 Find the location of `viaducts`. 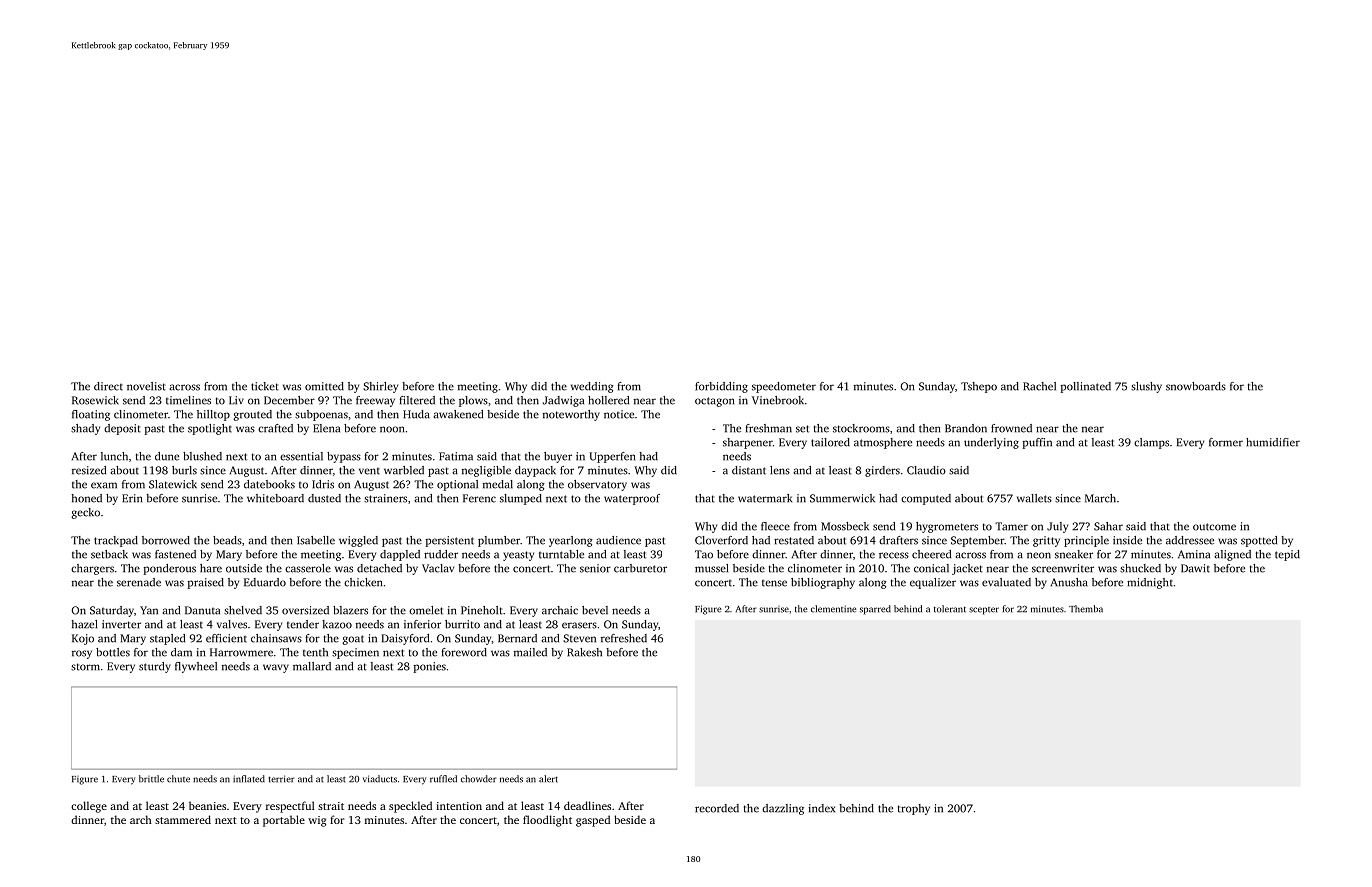

viaducts is located at coordinates (380, 779).
